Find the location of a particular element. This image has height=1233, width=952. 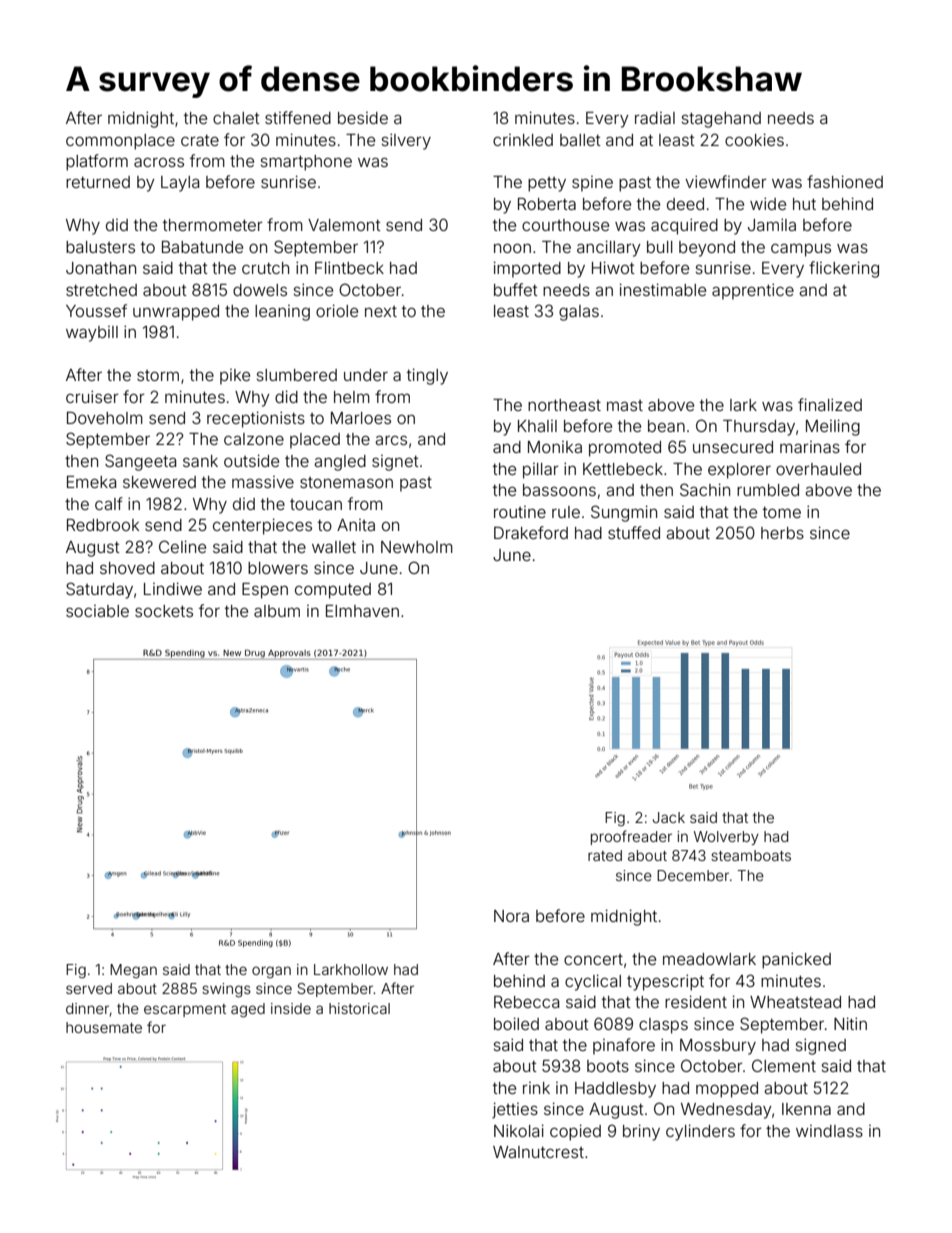

Elmhaven is located at coordinates (362, 611).
